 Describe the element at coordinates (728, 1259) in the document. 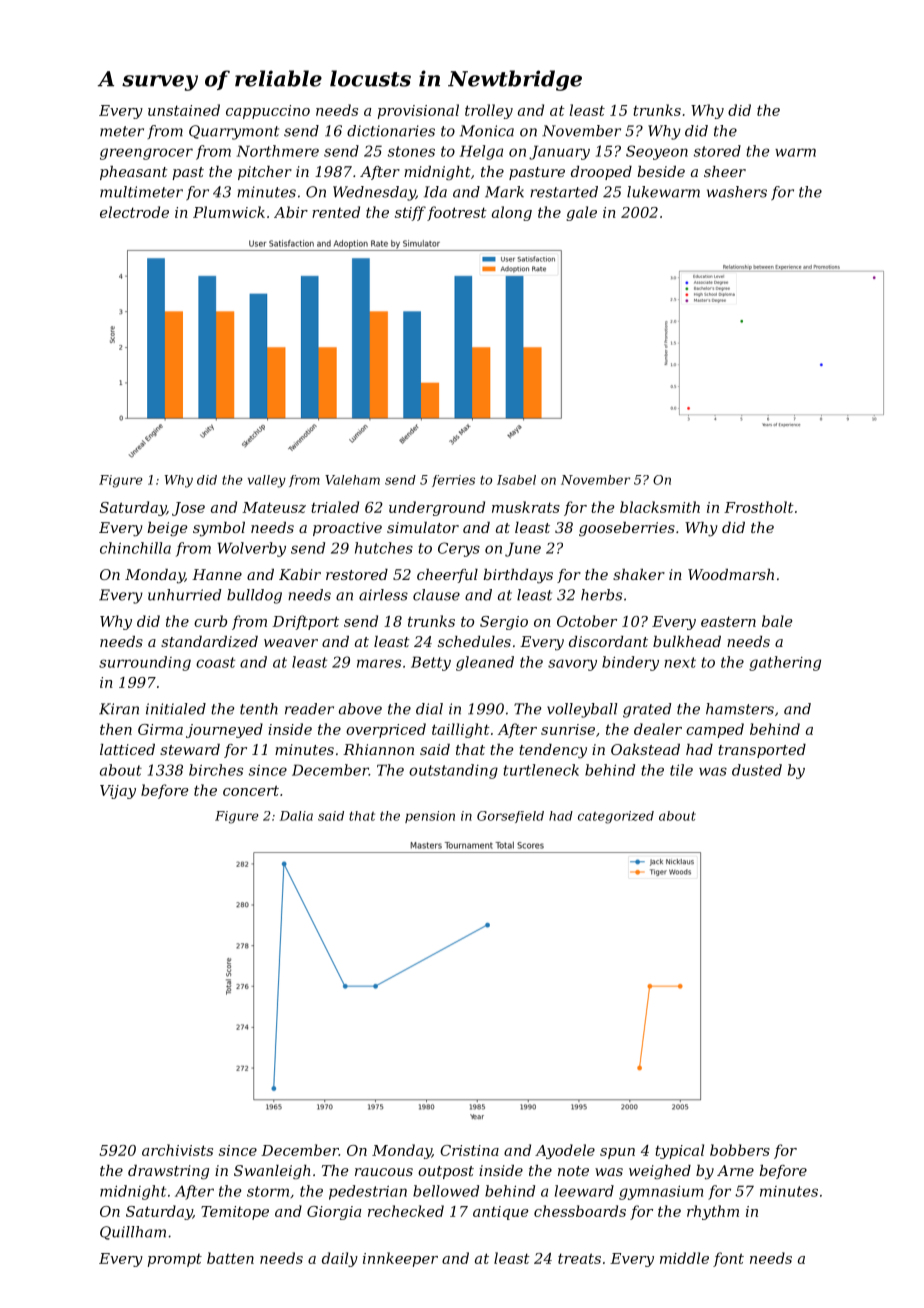

I see `font` at that location.
